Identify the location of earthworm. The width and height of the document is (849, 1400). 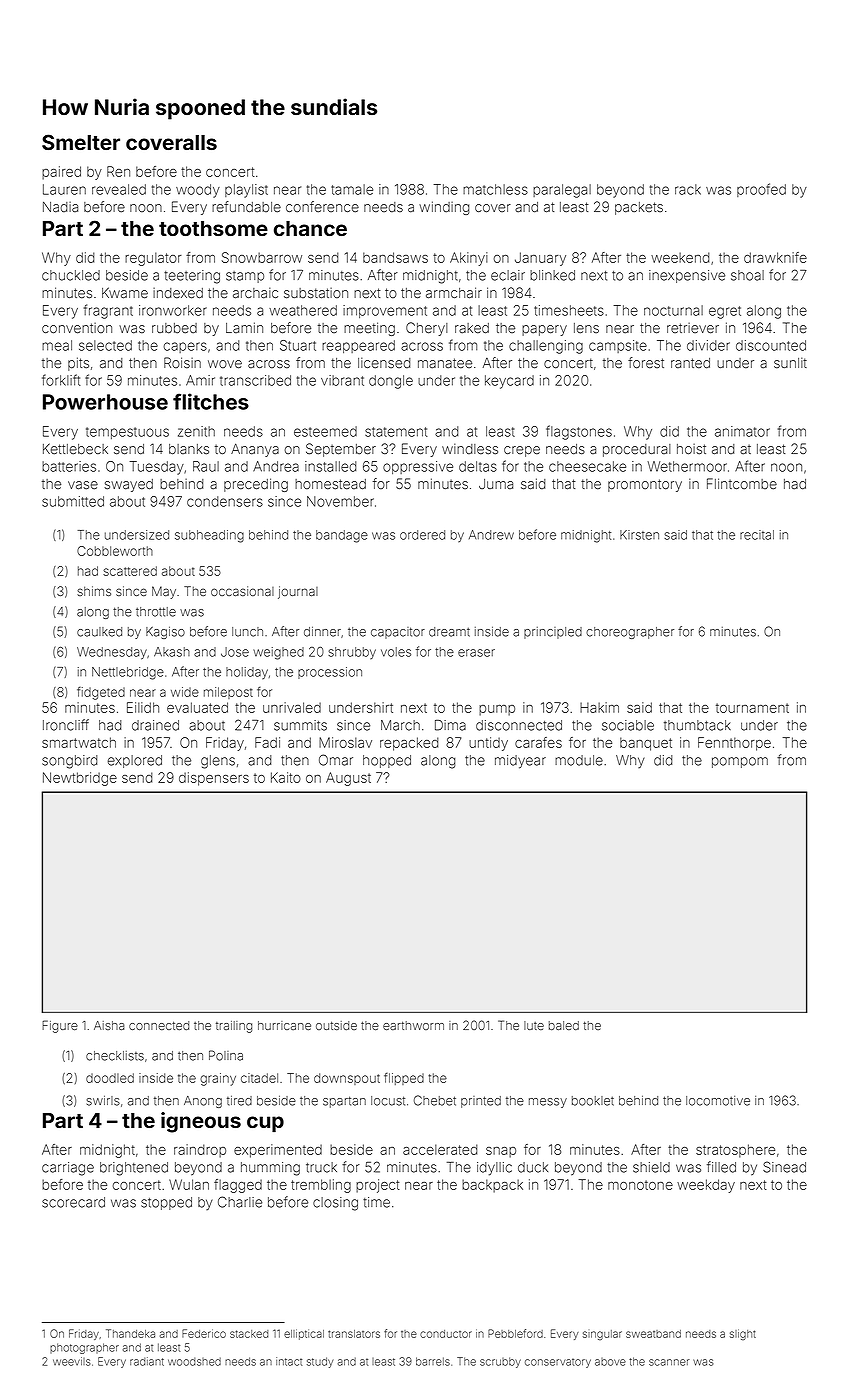
(413, 1025).
